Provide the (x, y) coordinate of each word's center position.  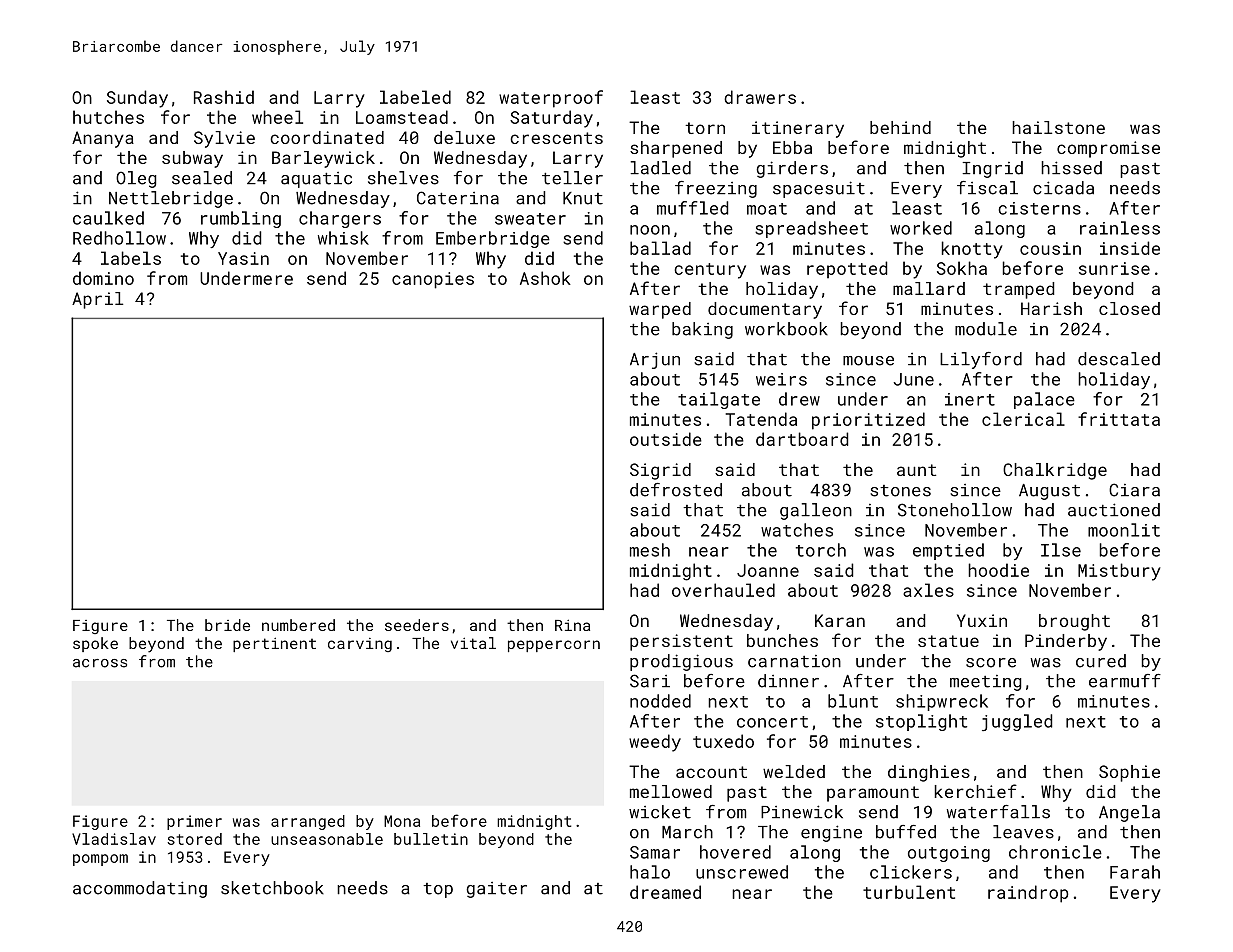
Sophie (1129, 773)
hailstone (1058, 127)
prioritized (868, 421)
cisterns (1039, 208)
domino (103, 278)
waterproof (551, 99)
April (97, 300)
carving (360, 645)
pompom (100, 860)
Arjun (655, 360)
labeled (415, 97)
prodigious (681, 662)
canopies (433, 280)
